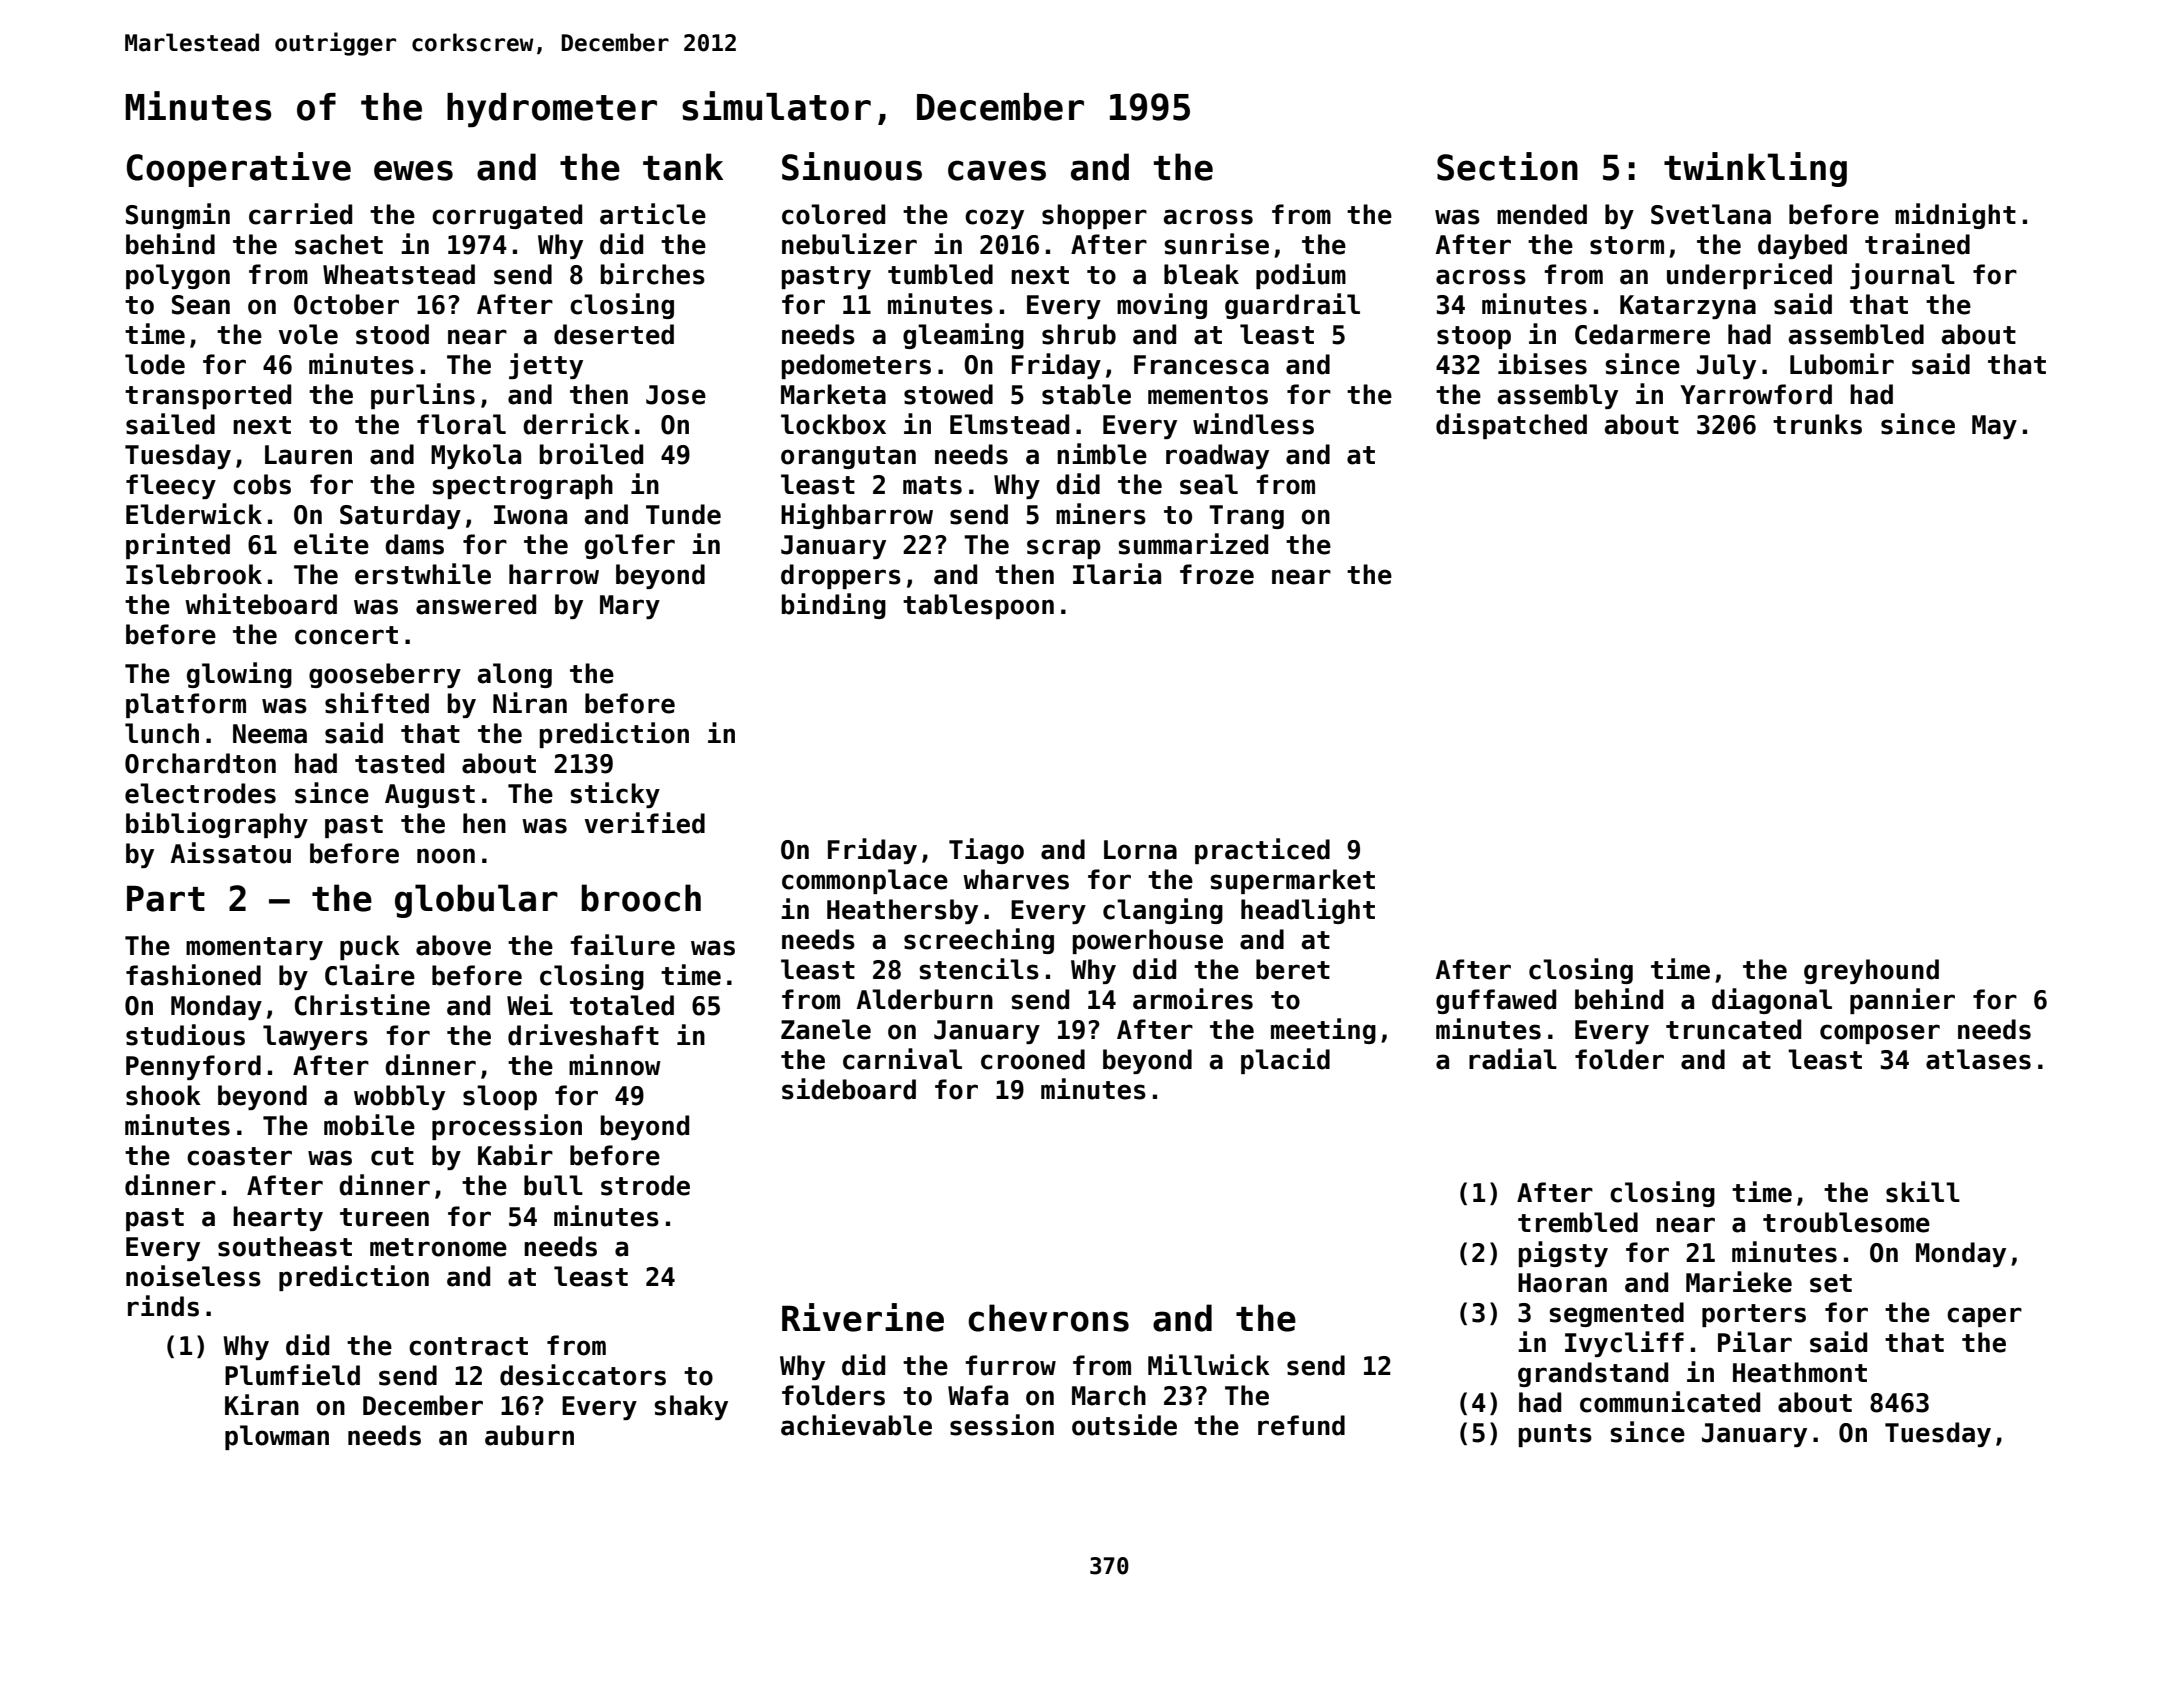  What do you see at coordinates (932, 485) in the document?
I see `mats` at bounding box center [932, 485].
